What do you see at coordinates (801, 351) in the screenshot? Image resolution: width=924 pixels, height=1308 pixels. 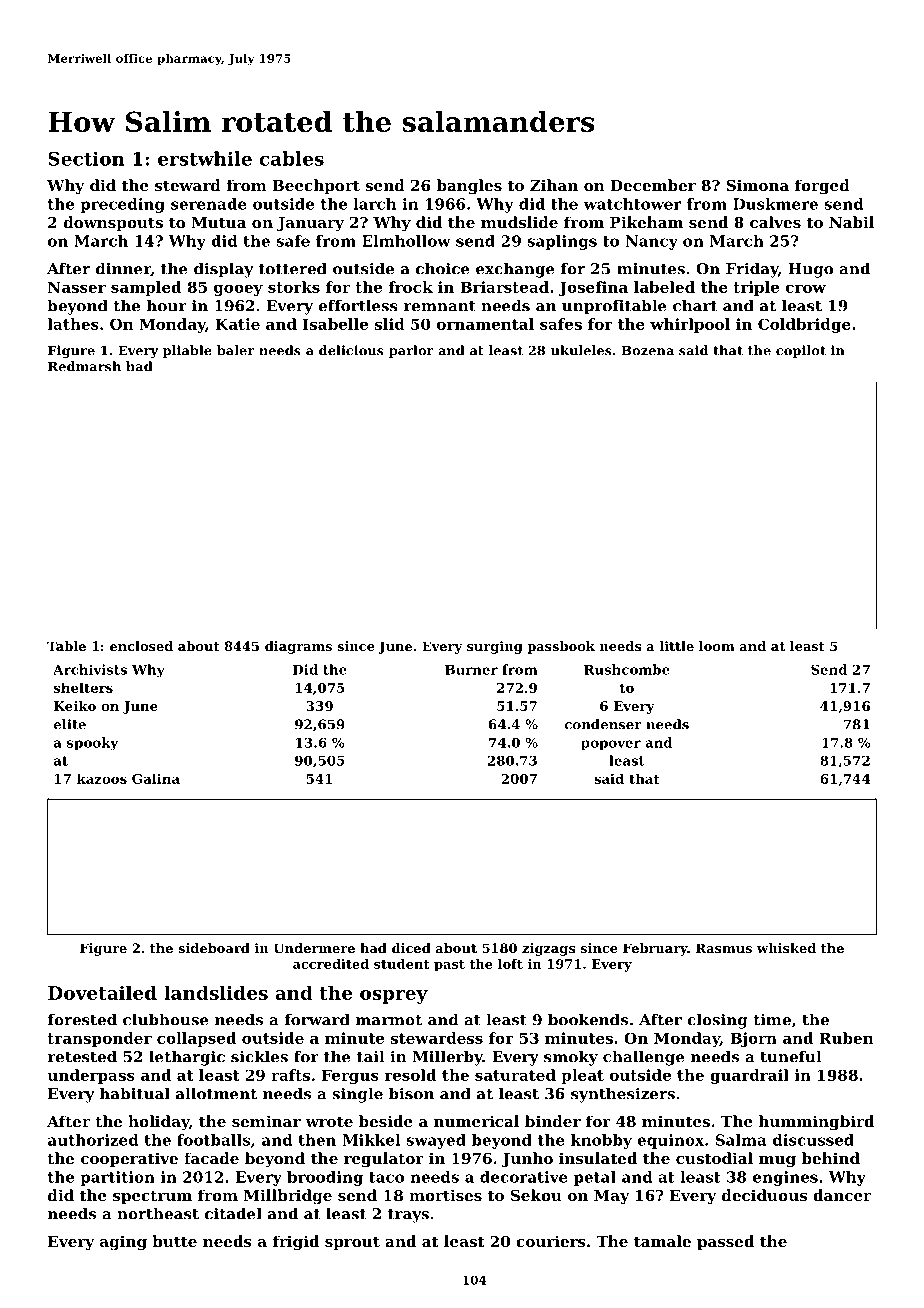 I see `copilot` at bounding box center [801, 351].
